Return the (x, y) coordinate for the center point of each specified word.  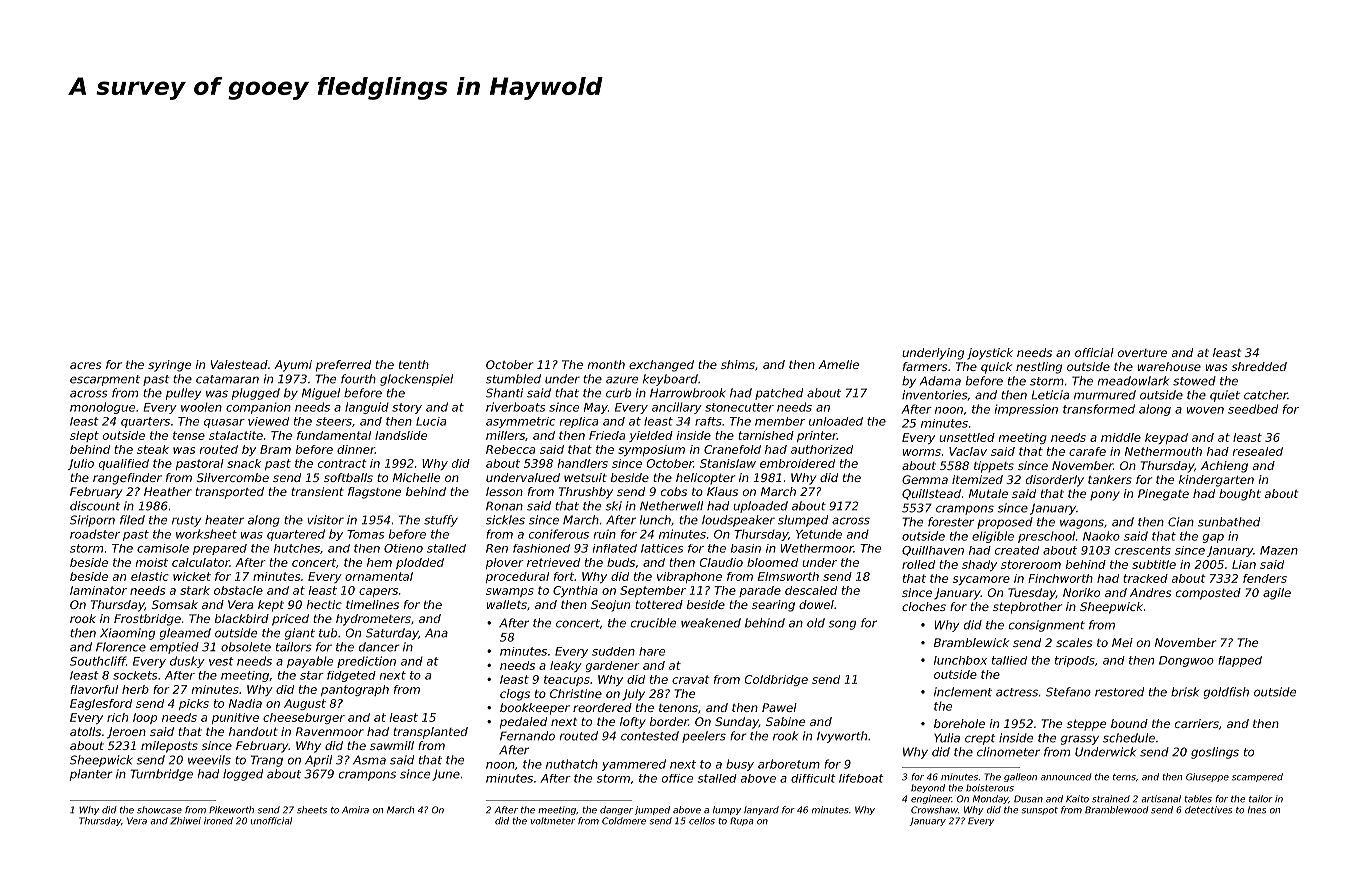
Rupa (741, 821)
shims (738, 364)
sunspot (1040, 811)
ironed (218, 821)
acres (85, 365)
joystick (990, 354)
